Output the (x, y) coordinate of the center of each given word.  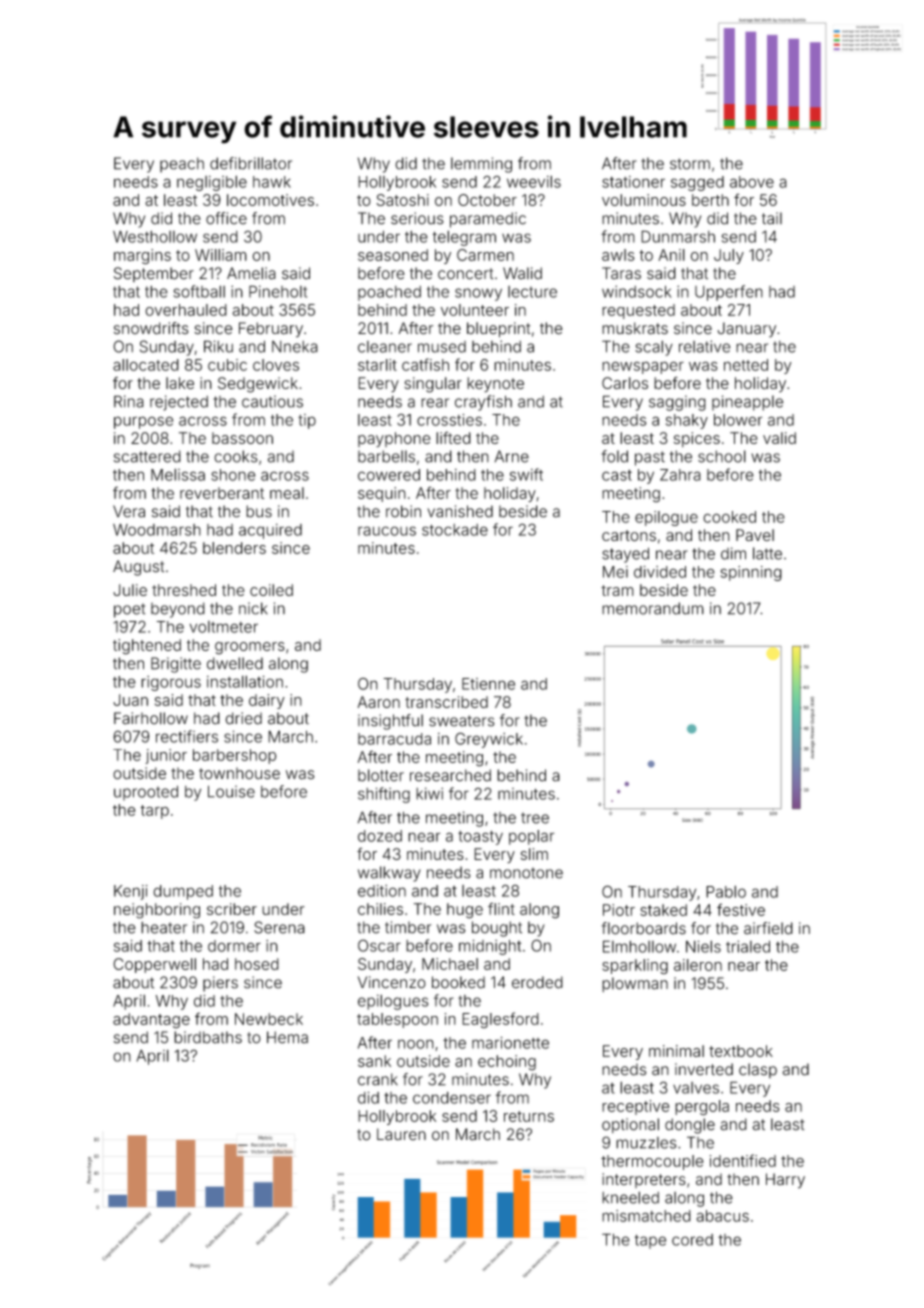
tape (650, 1241)
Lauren (401, 1134)
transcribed (446, 702)
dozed (380, 836)
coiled (271, 590)
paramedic (488, 220)
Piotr (619, 910)
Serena (279, 927)
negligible (212, 183)
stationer (633, 182)
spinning (751, 573)
